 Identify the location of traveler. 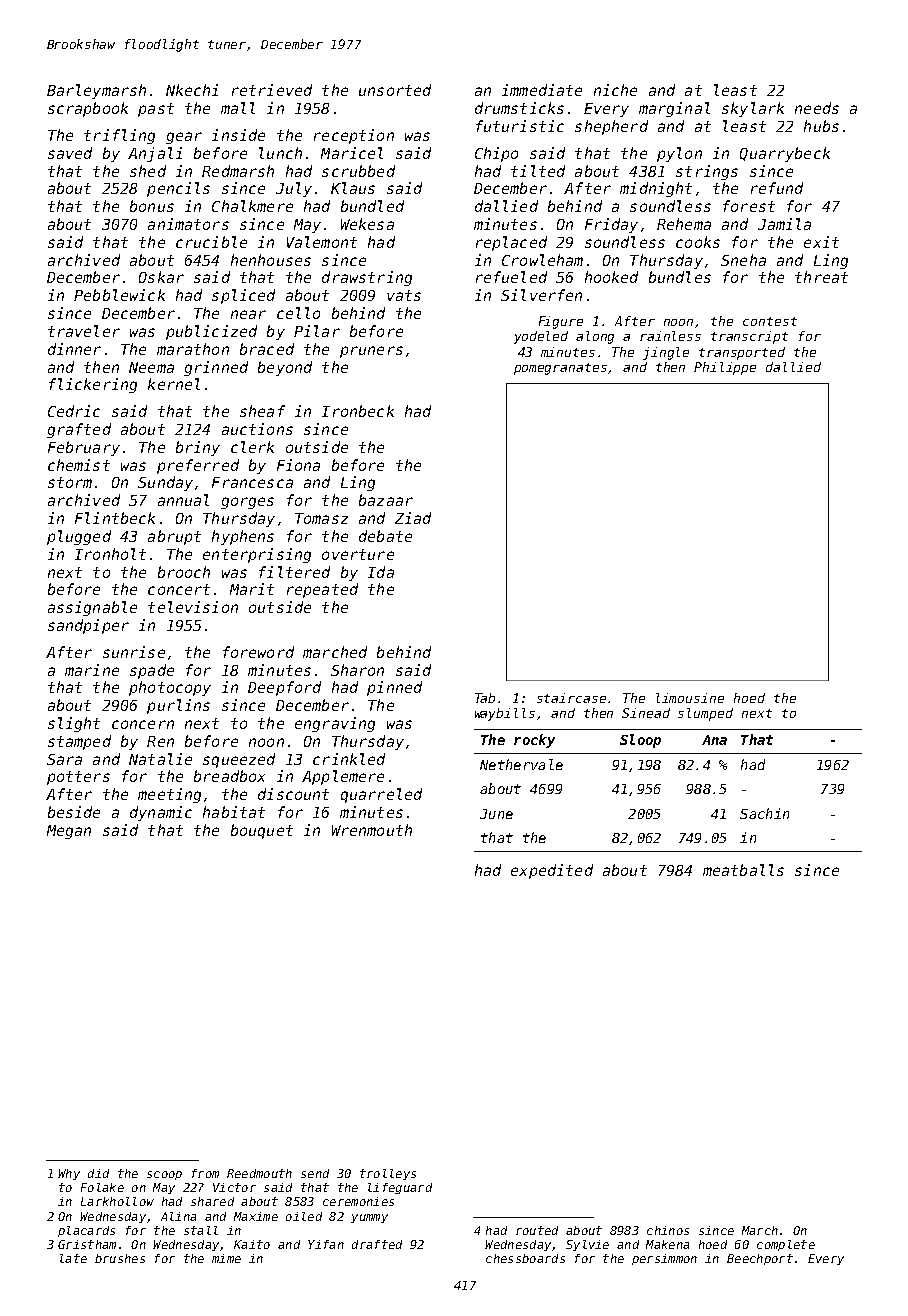
(84, 331).
